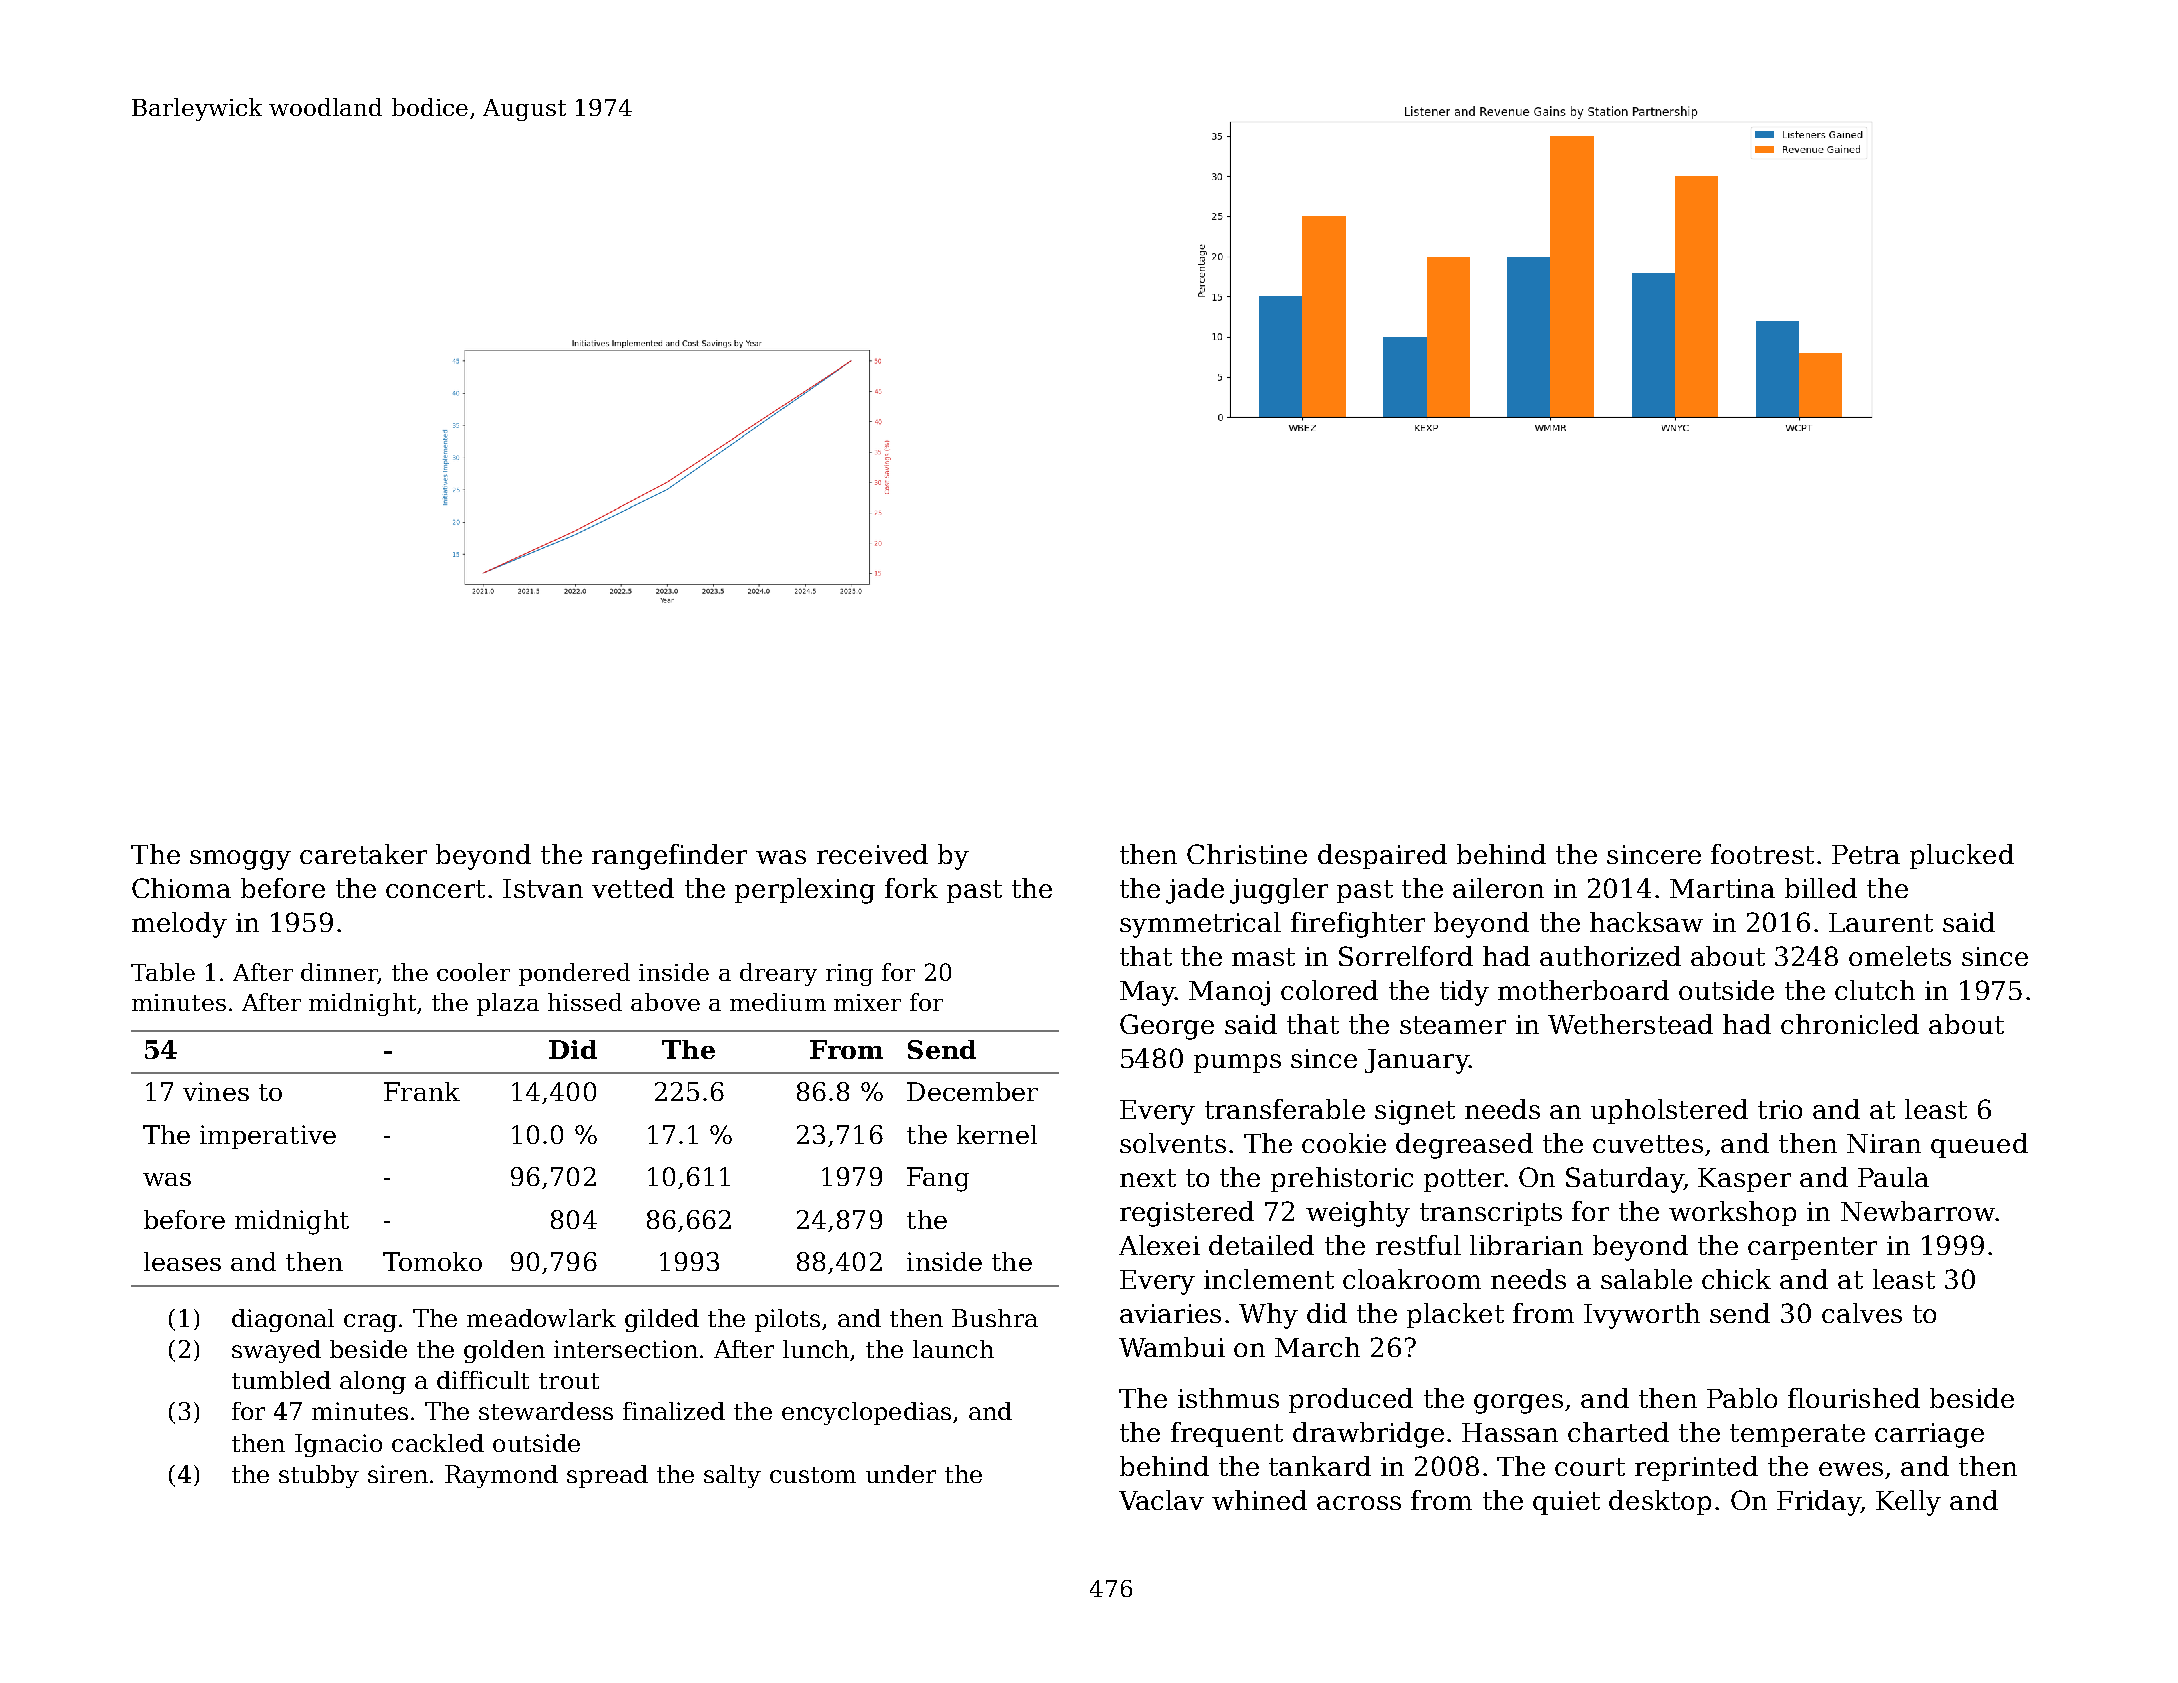  What do you see at coordinates (1464, 1180) in the screenshot?
I see `potter` at bounding box center [1464, 1180].
